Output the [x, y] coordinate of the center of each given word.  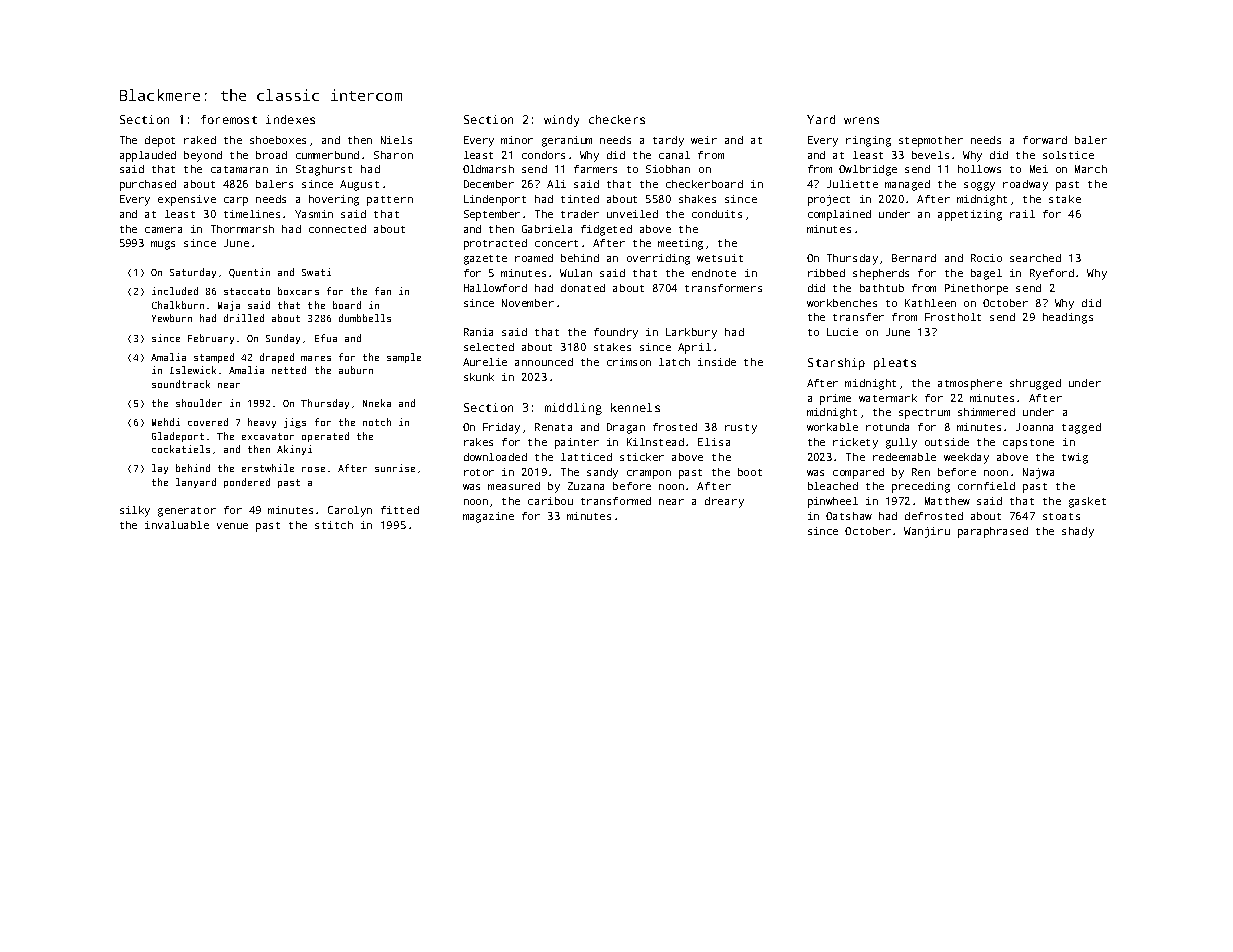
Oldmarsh [488, 169]
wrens [861, 120]
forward [1045, 140]
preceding [921, 487]
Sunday [283, 339]
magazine [488, 517]
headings [1068, 318]
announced [544, 362]
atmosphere [970, 384]
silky [135, 511]
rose [313, 469]
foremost [229, 119]
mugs [163, 245]
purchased [148, 185]
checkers [617, 119]
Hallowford [495, 288]
